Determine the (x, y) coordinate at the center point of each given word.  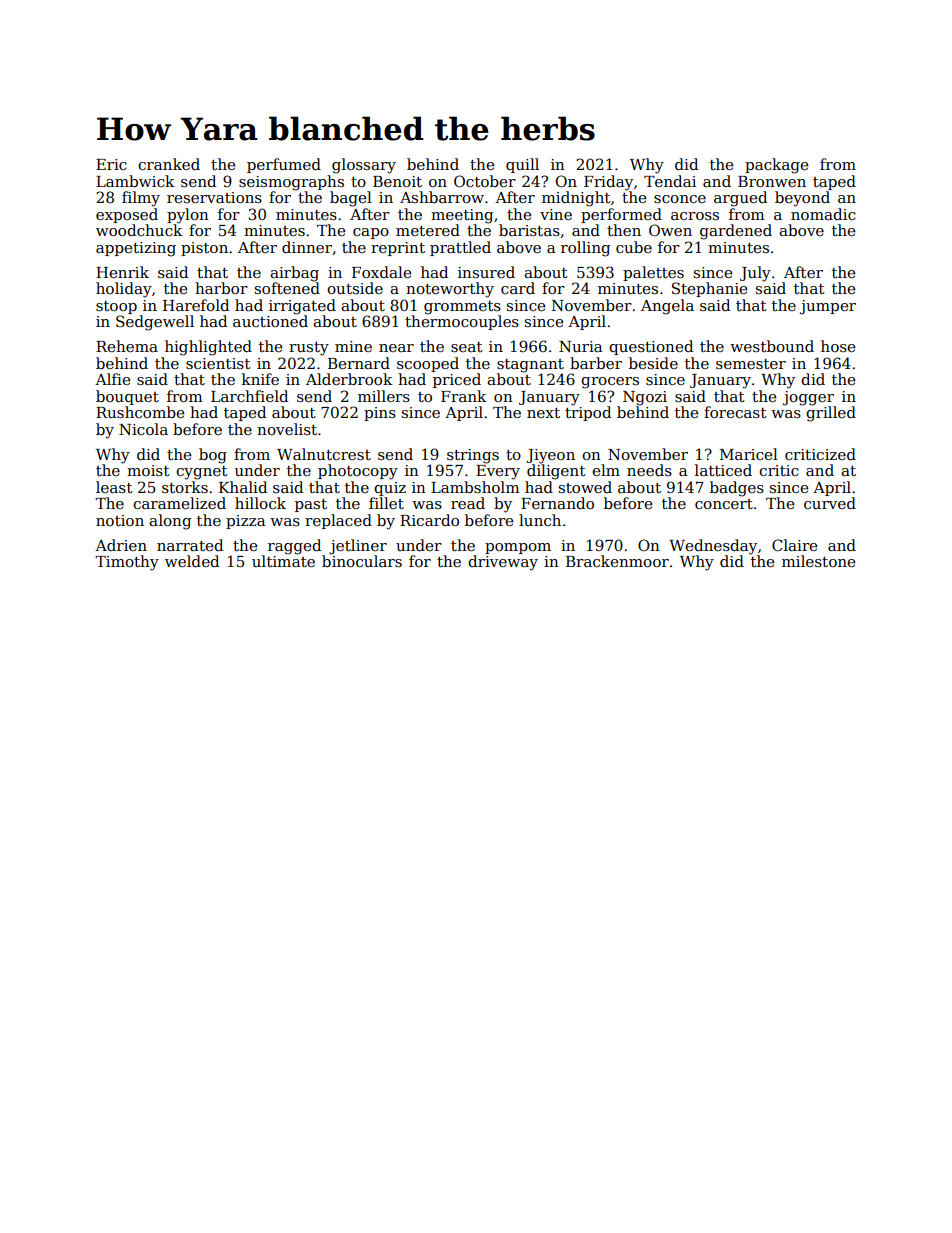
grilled (831, 414)
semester (751, 364)
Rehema (127, 346)
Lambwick (135, 181)
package (776, 166)
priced (457, 380)
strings (473, 456)
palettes (653, 273)
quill (522, 165)
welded (192, 561)
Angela (667, 307)
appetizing (136, 249)
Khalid (243, 487)
